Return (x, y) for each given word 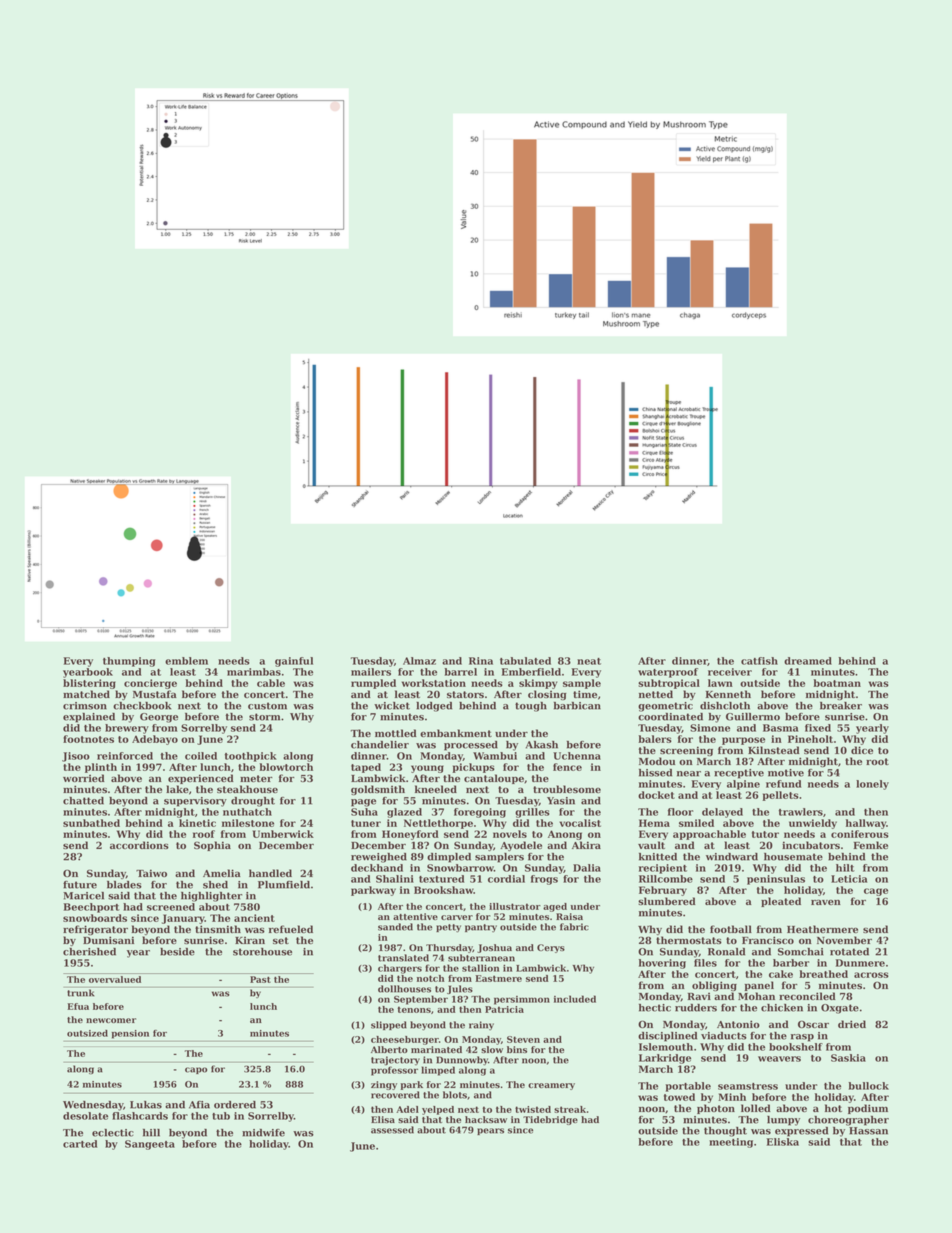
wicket (392, 706)
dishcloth (725, 706)
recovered (395, 1095)
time (585, 694)
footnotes (88, 739)
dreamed (808, 661)
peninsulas (776, 880)
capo (196, 1070)
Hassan (868, 1131)
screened (171, 907)
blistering (89, 684)
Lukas (146, 1105)
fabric (574, 927)
